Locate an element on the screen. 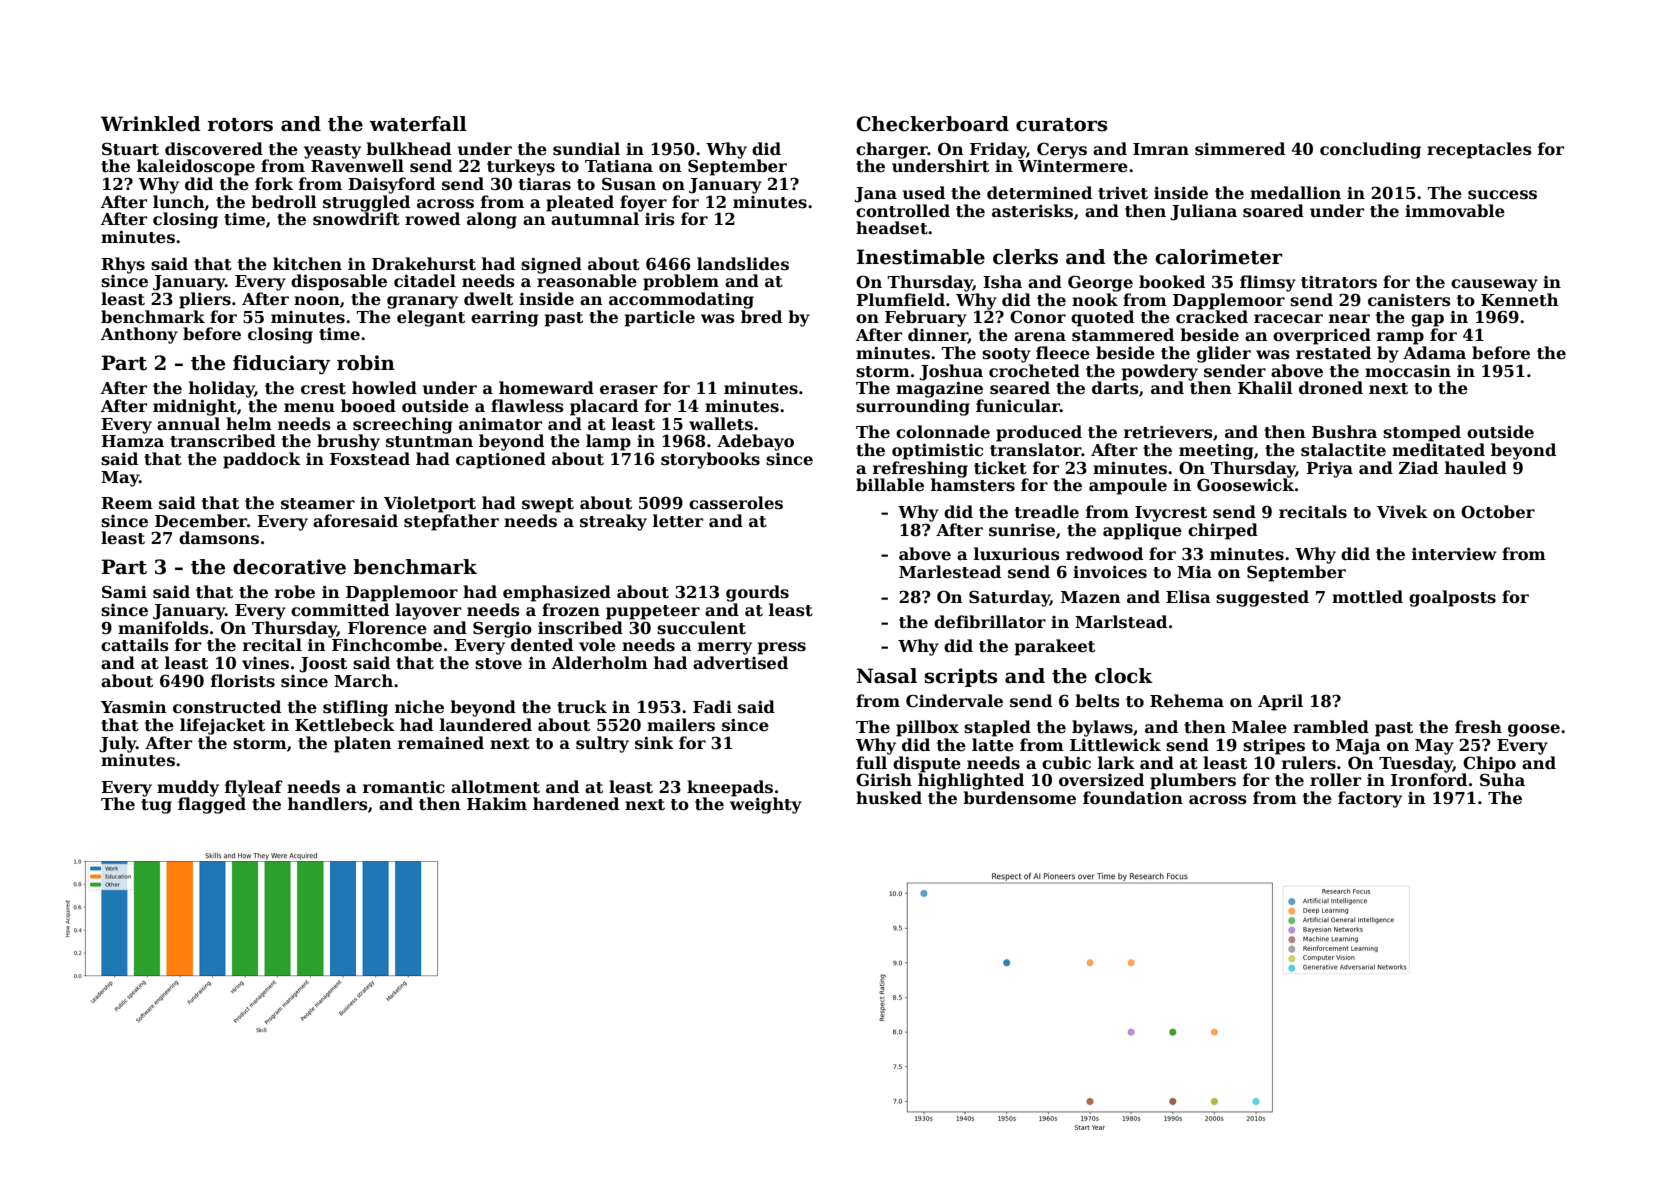 Image resolution: width=1670 pixels, height=1181 pixels. Wrinkled is located at coordinates (151, 124).
